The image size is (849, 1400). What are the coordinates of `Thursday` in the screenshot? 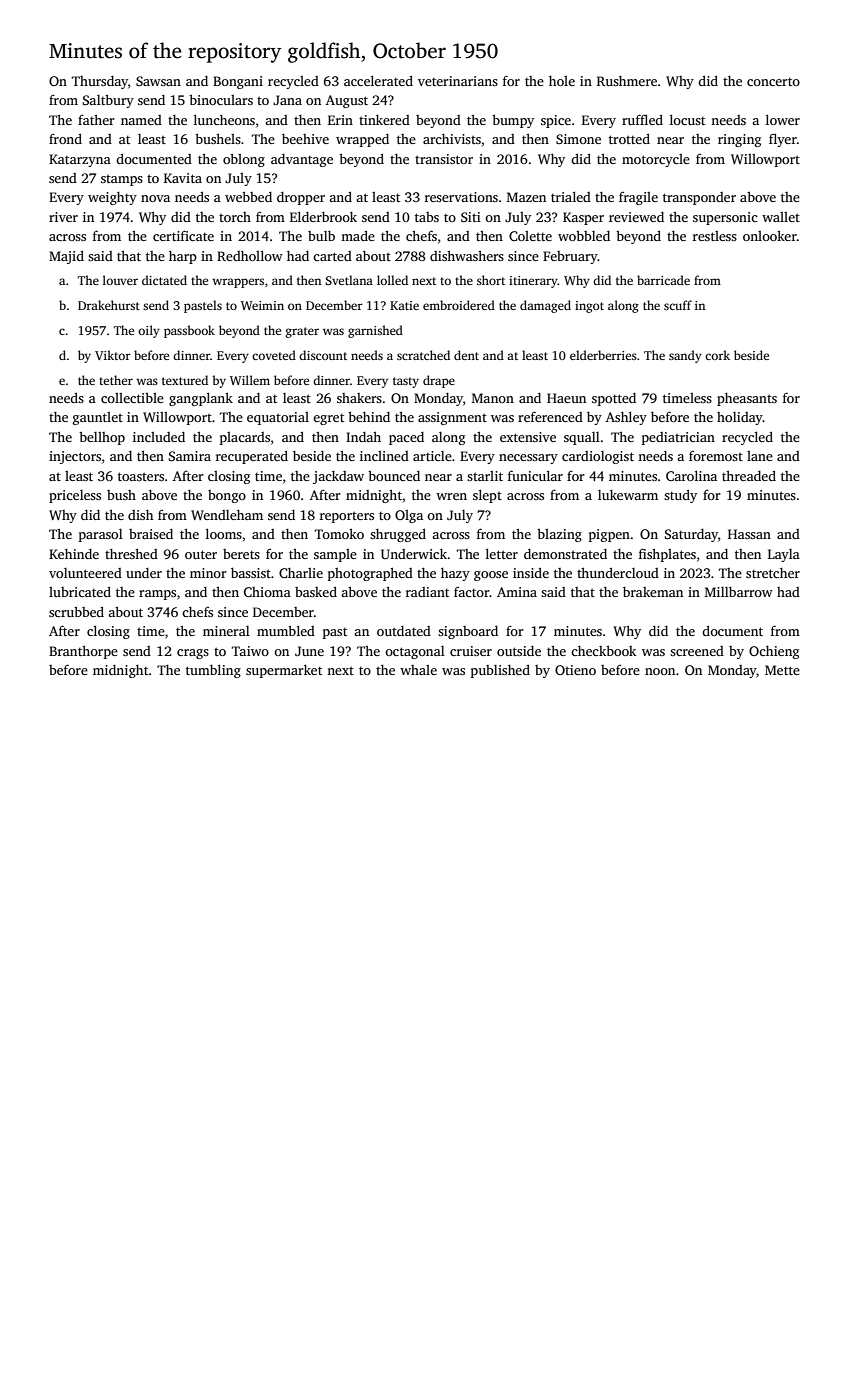 It's located at (100, 82).
